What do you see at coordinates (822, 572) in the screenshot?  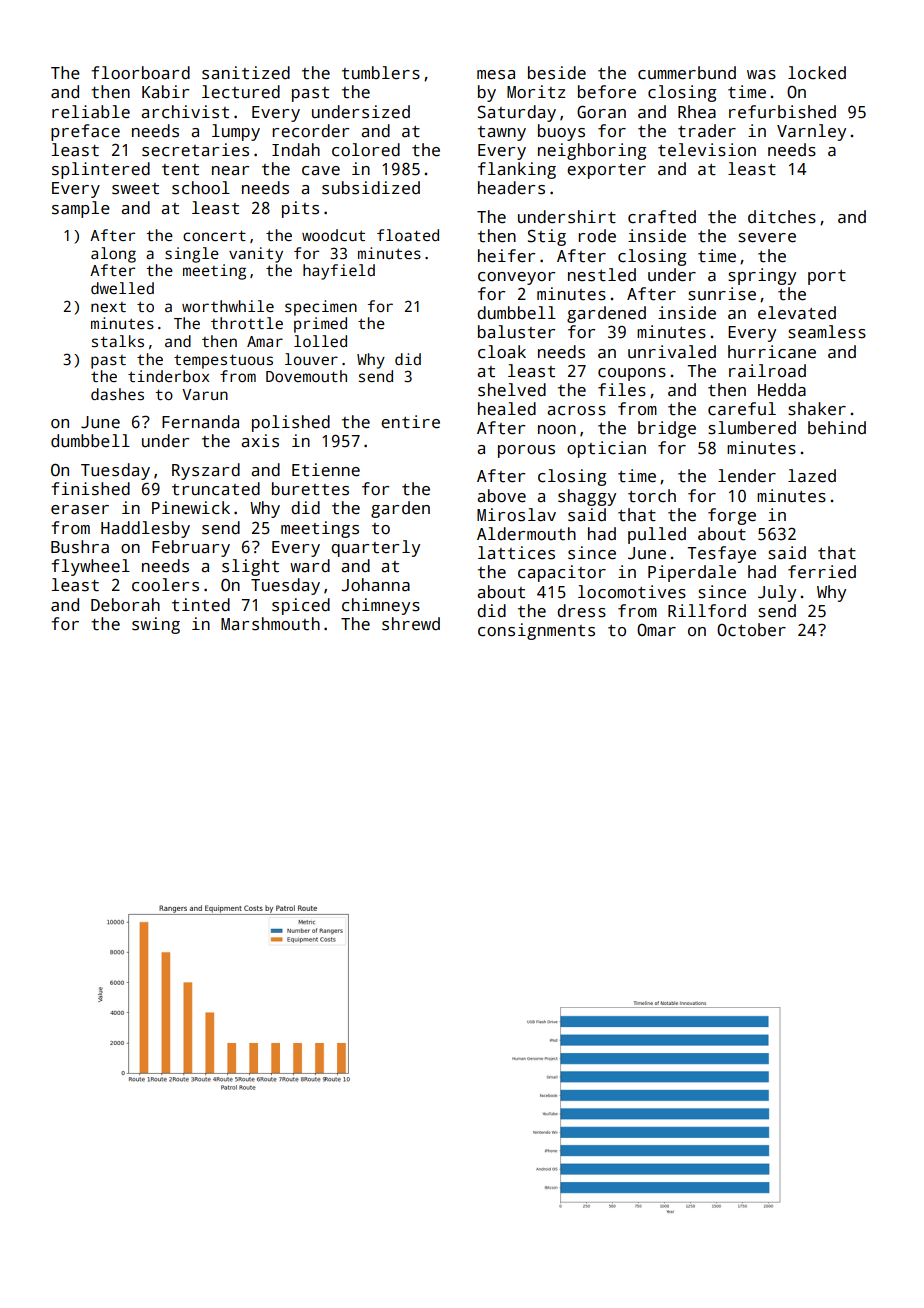 I see `ferried` at bounding box center [822, 572].
